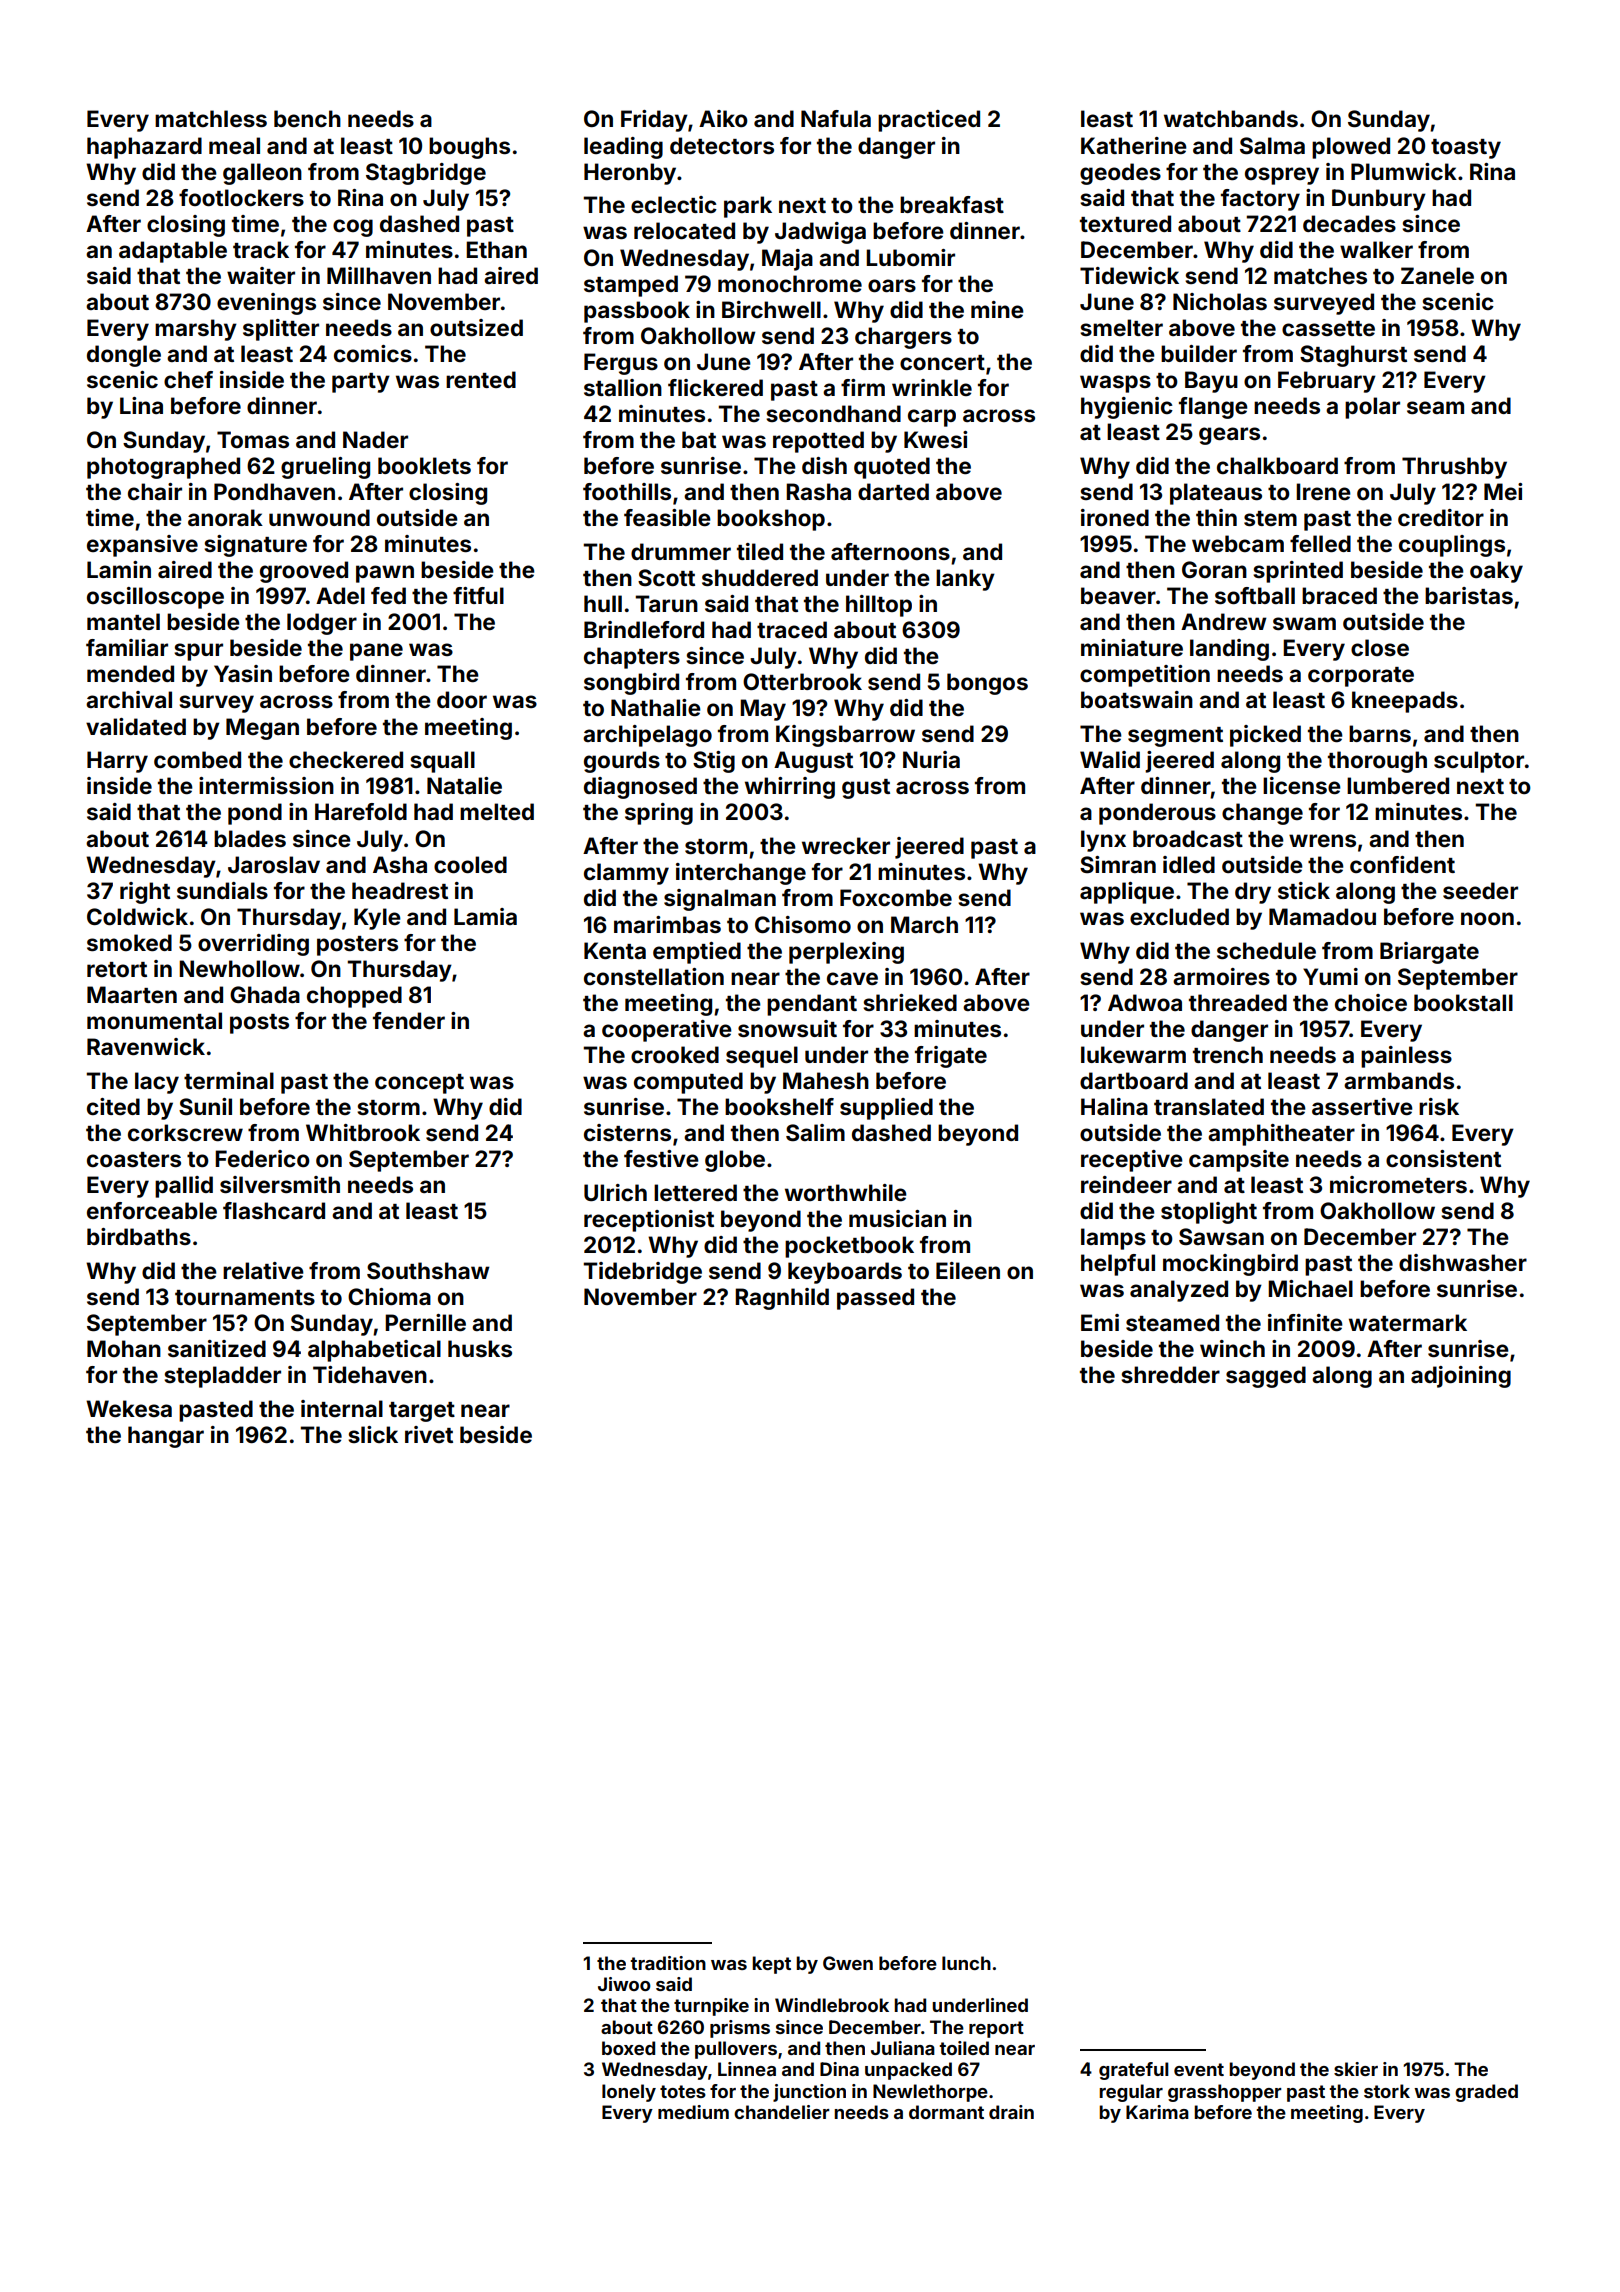  What do you see at coordinates (1466, 149) in the screenshot?
I see `toasty` at bounding box center [1466, 149].
